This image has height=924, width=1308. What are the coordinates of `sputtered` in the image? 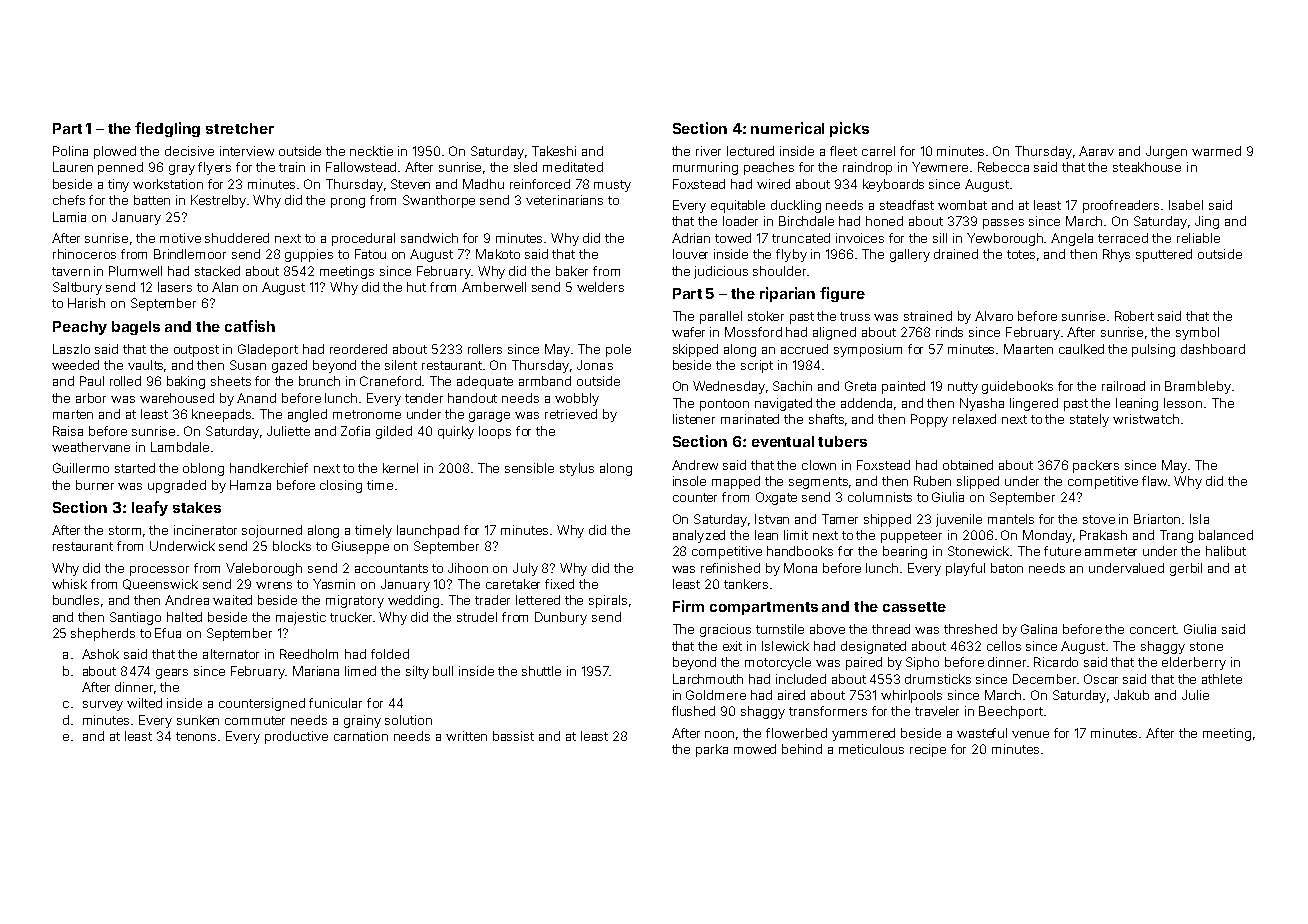 It's located at (1164, 255).
